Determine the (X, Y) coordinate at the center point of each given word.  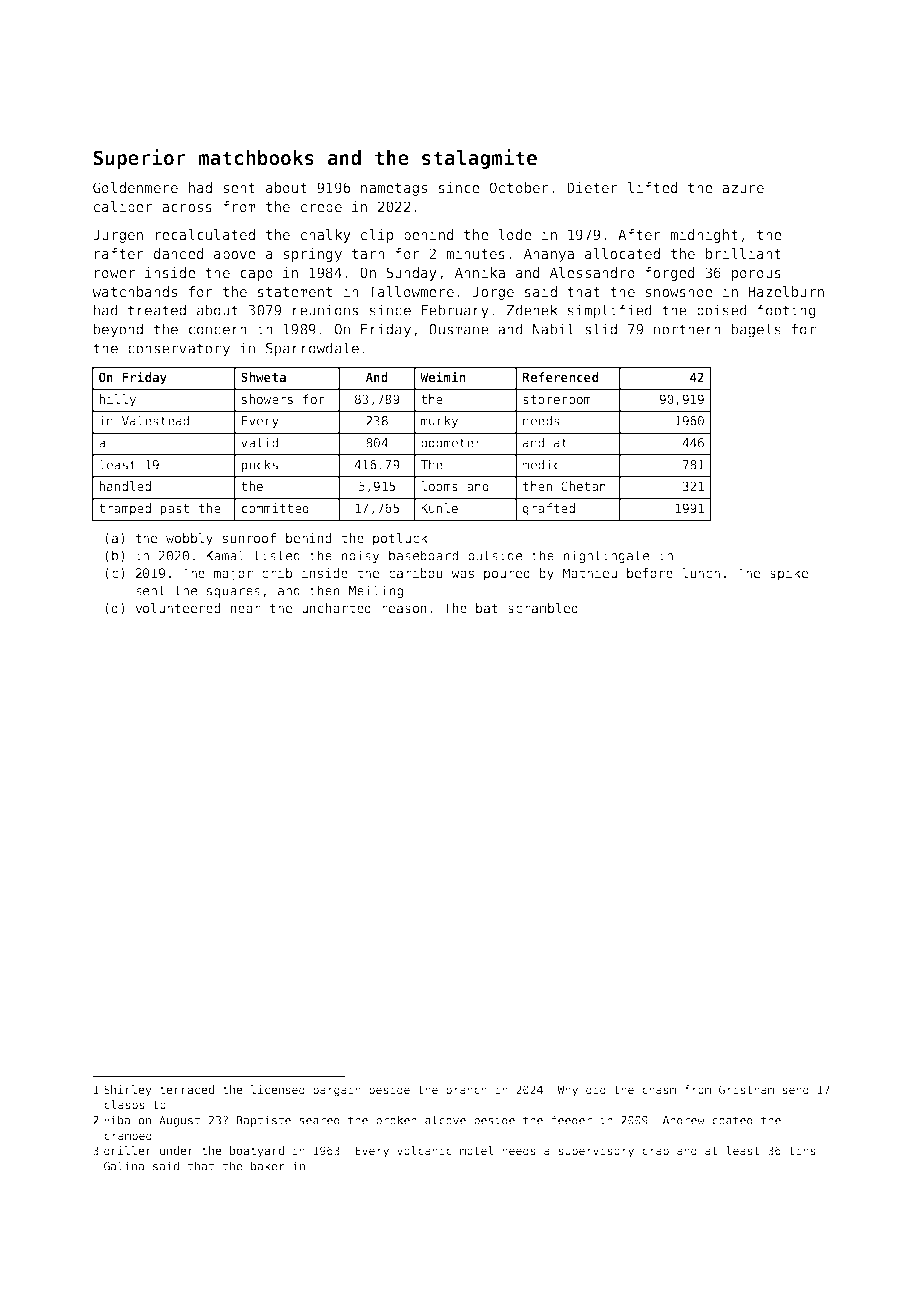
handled (125, 486)
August (179, 1121)
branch (466, 1089)
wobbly (189, 539)
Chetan (583, 486)
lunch (701, 573)
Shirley (128, 1091)
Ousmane (459, 329)
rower (115, 274)
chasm (659, 1089)
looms (439, 486)
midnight (704, 236)
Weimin (442, 376)
